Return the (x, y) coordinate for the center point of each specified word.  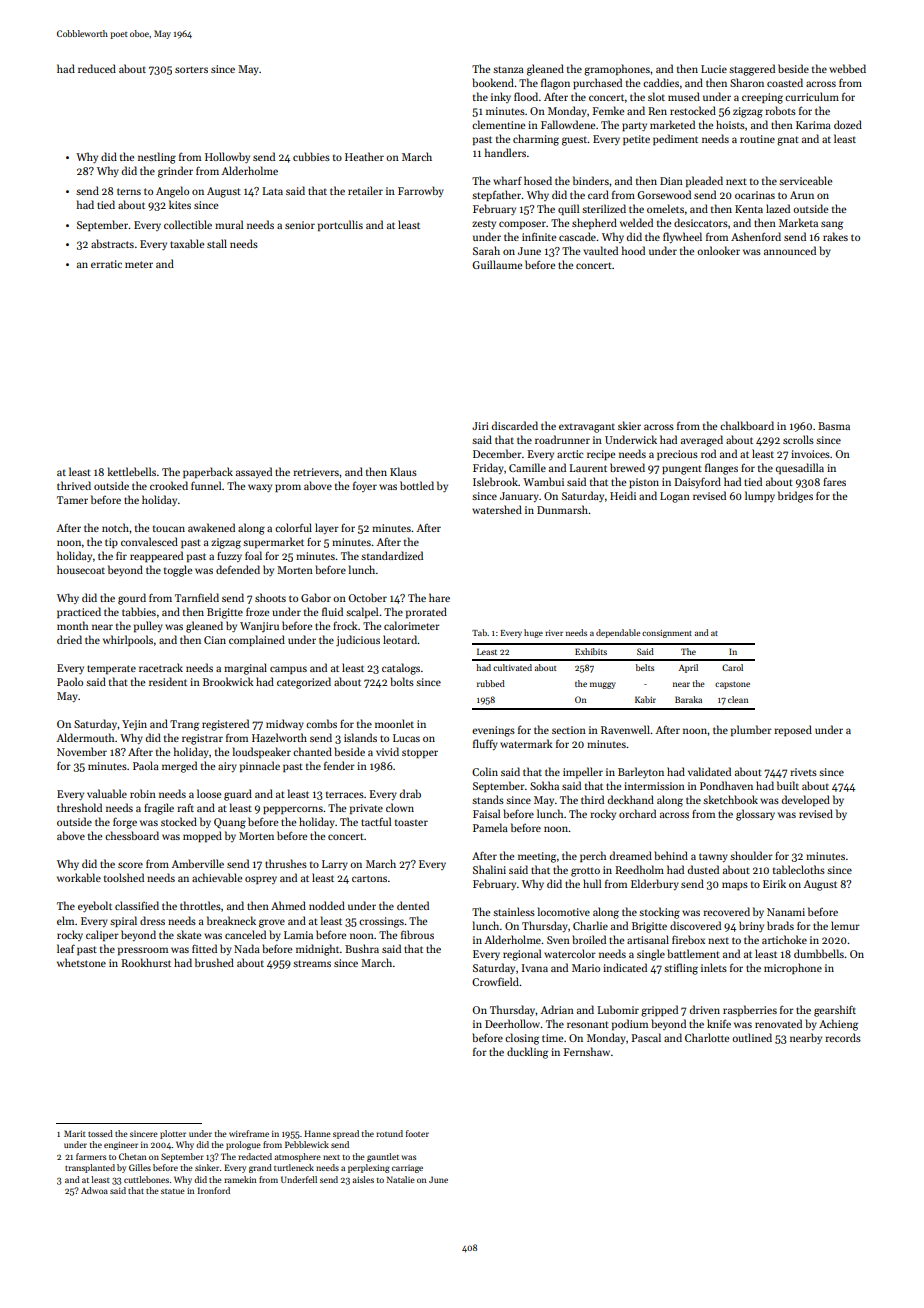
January (519, 497)
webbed (847, 68)
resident (168, 681)
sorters (191, 69)
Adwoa (94, 1190)
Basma (834, 426)
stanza (508, 69)
